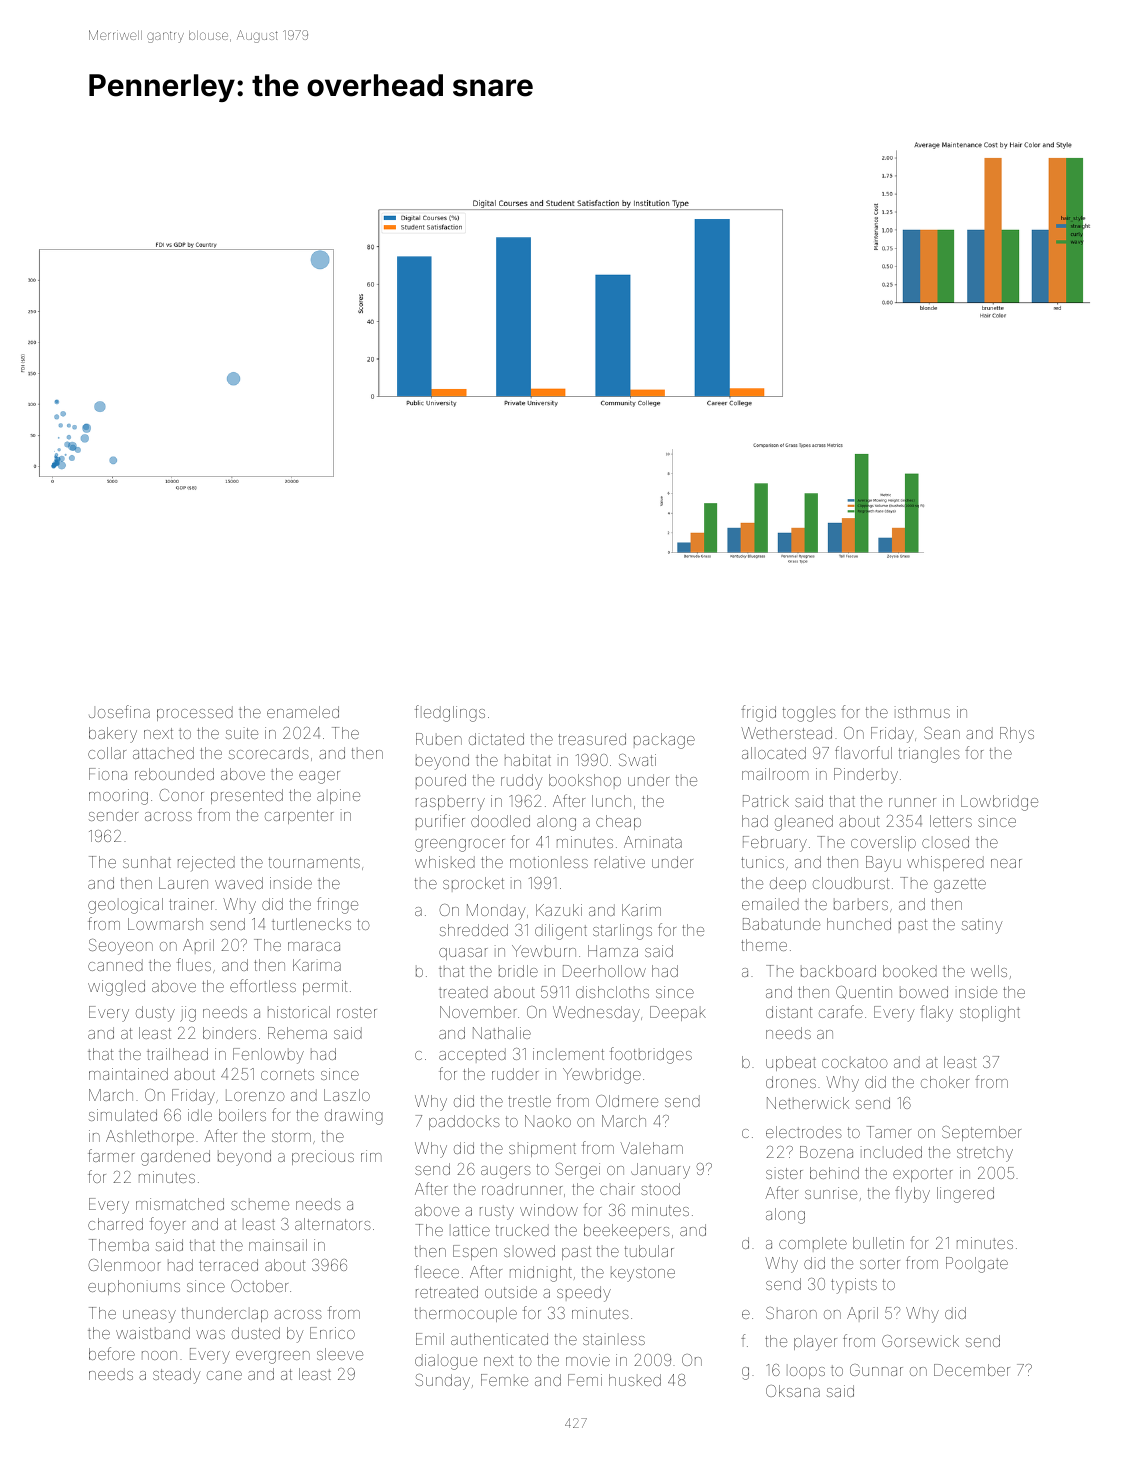 This screenshot has height=1459, width=1128. Describe the element at coordinates (299, 1012) in the screenshot. I see `historical` at that location.
